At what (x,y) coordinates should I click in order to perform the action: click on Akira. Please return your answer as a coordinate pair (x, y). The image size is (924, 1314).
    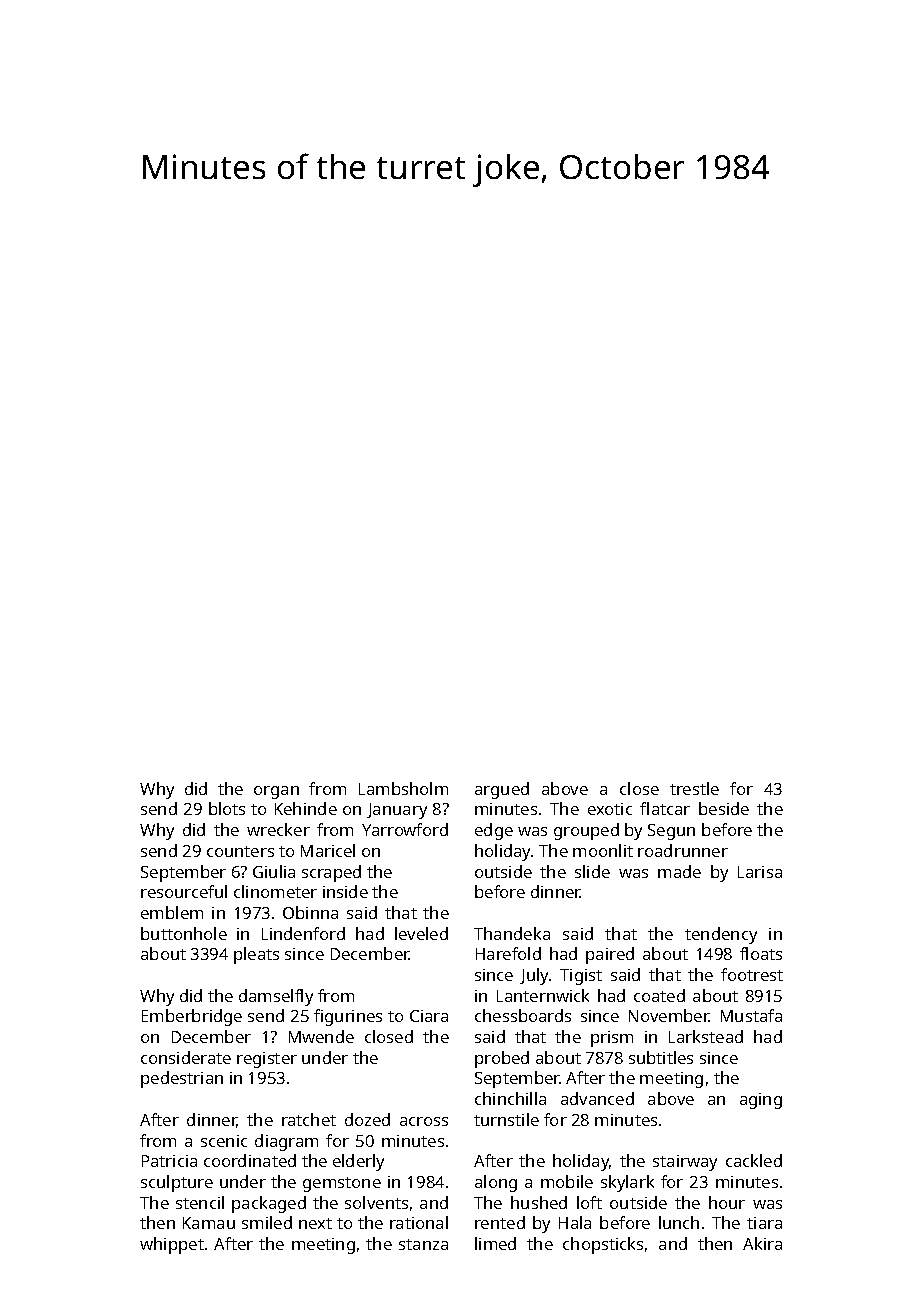
    Looking at the image, I should click on (762, 1243).
